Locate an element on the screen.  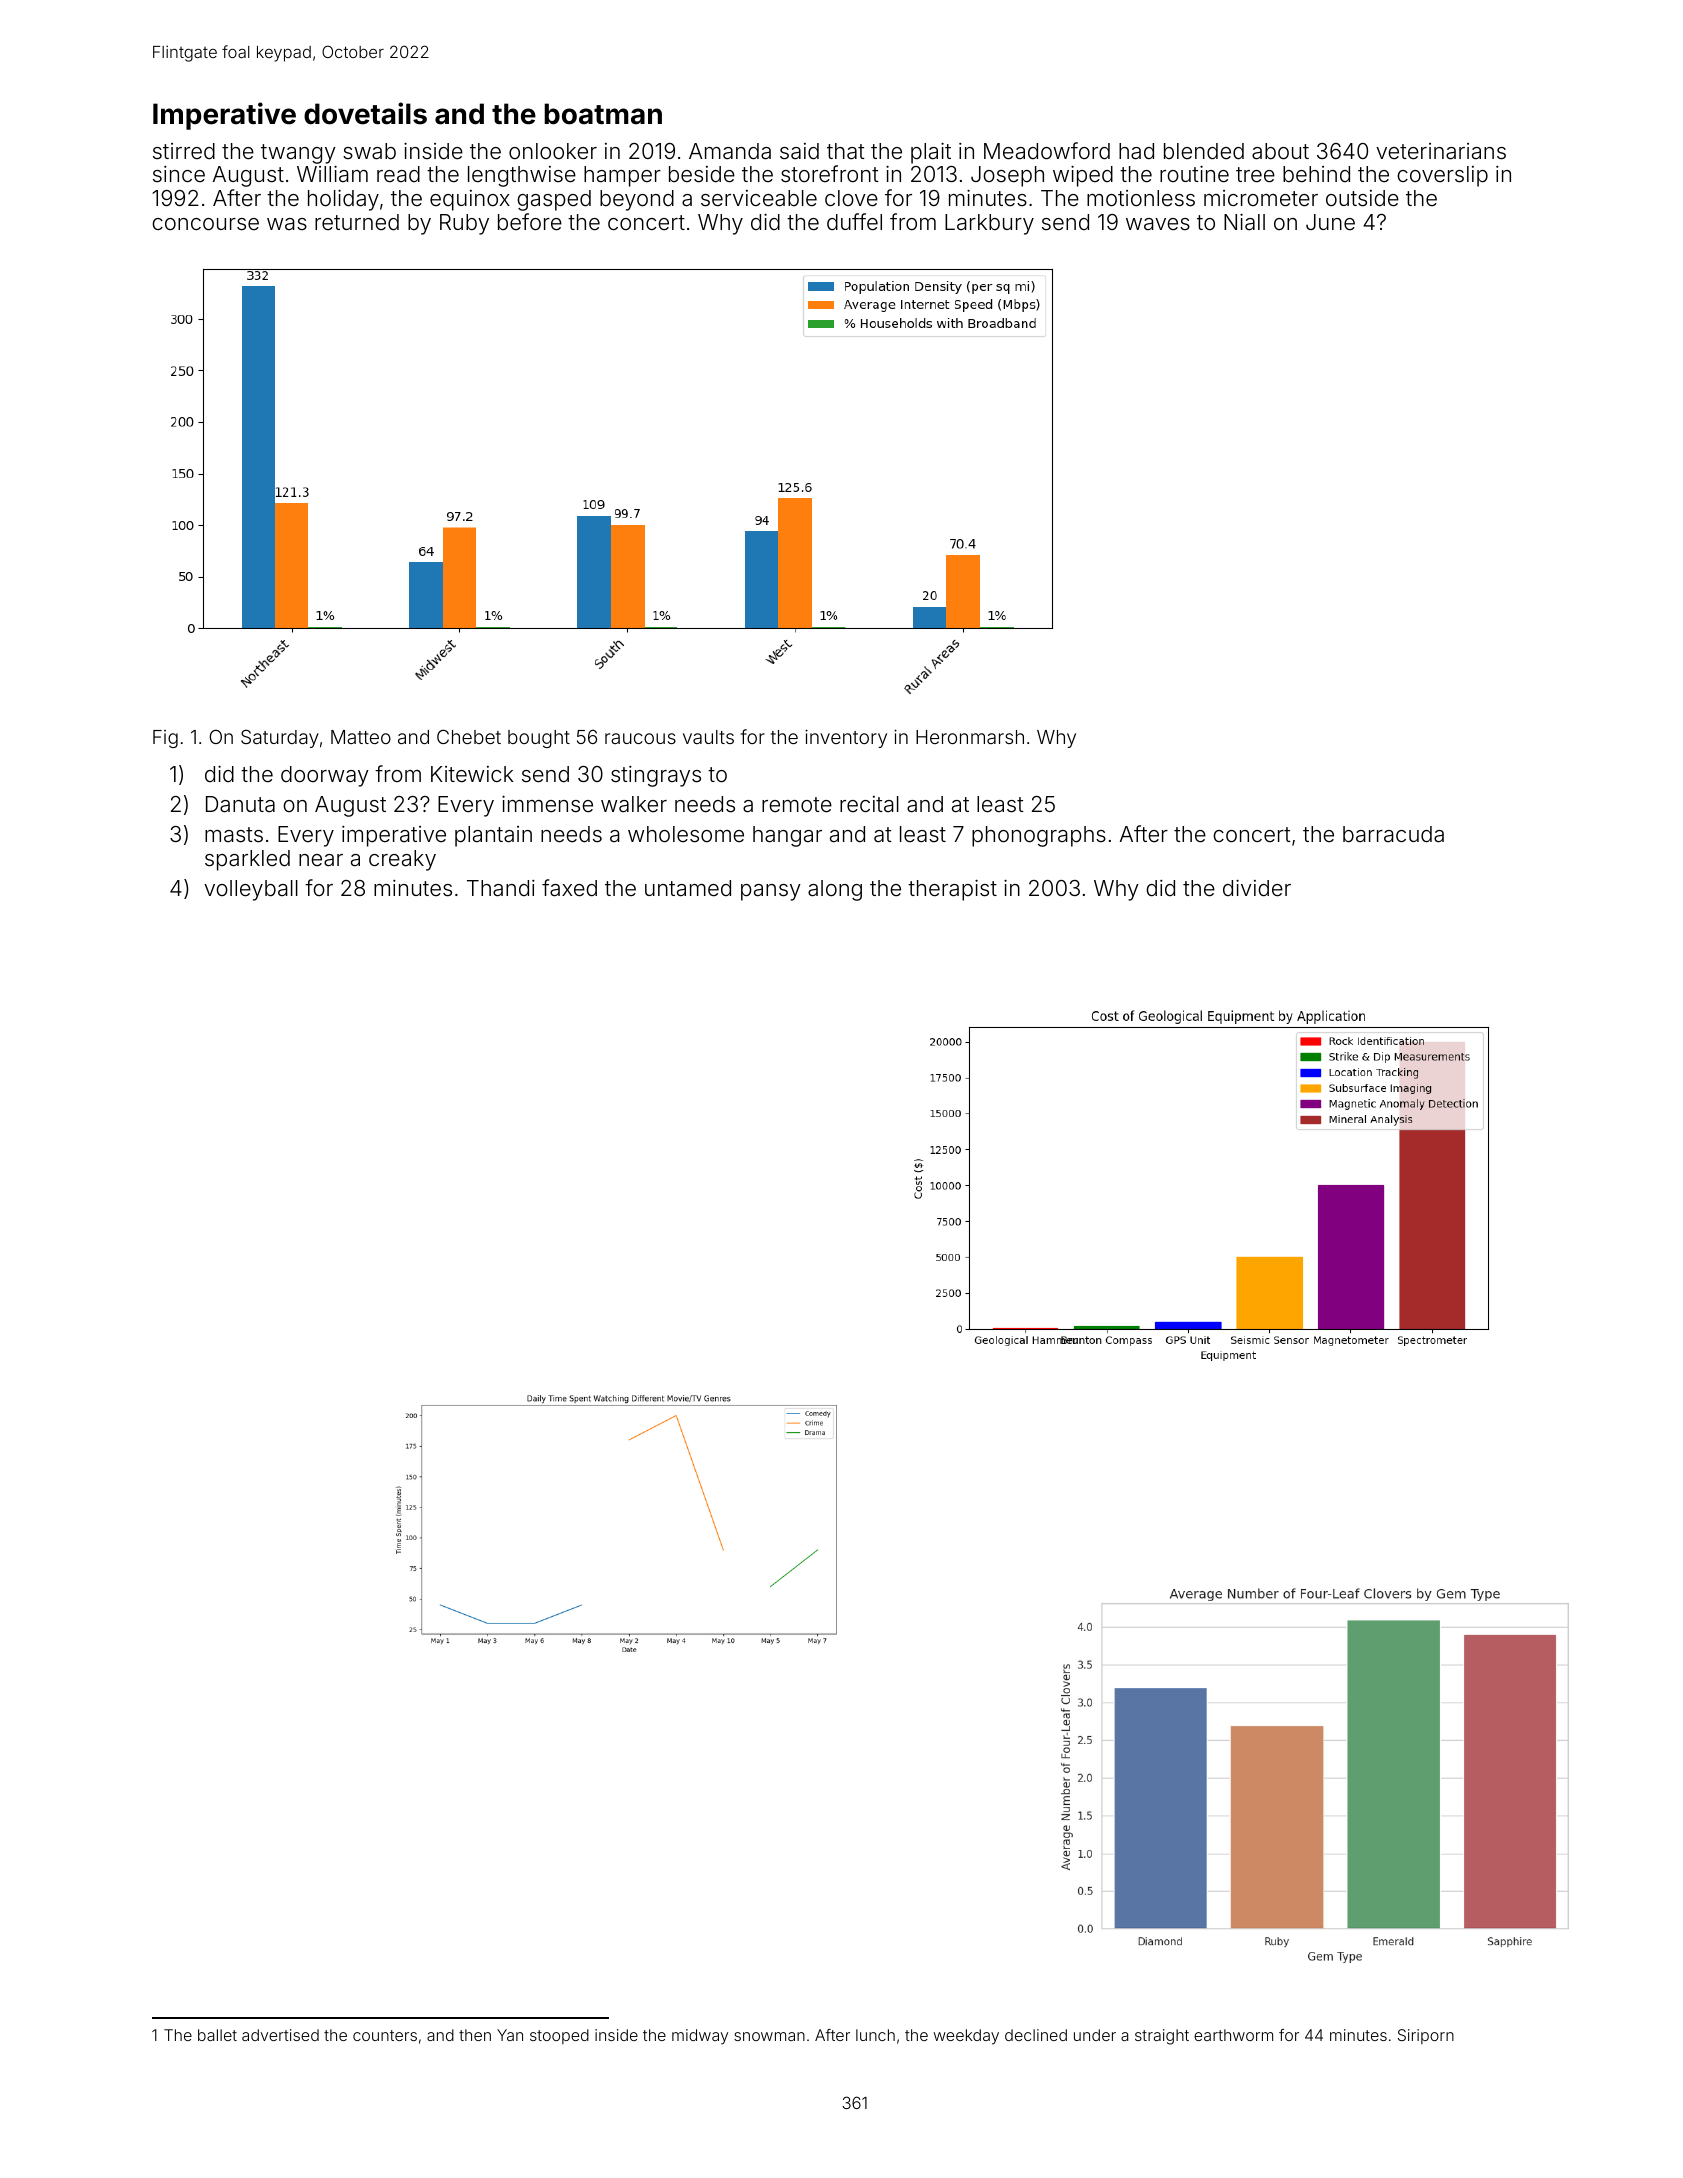
counters is located at coordinates (385, 2035).
